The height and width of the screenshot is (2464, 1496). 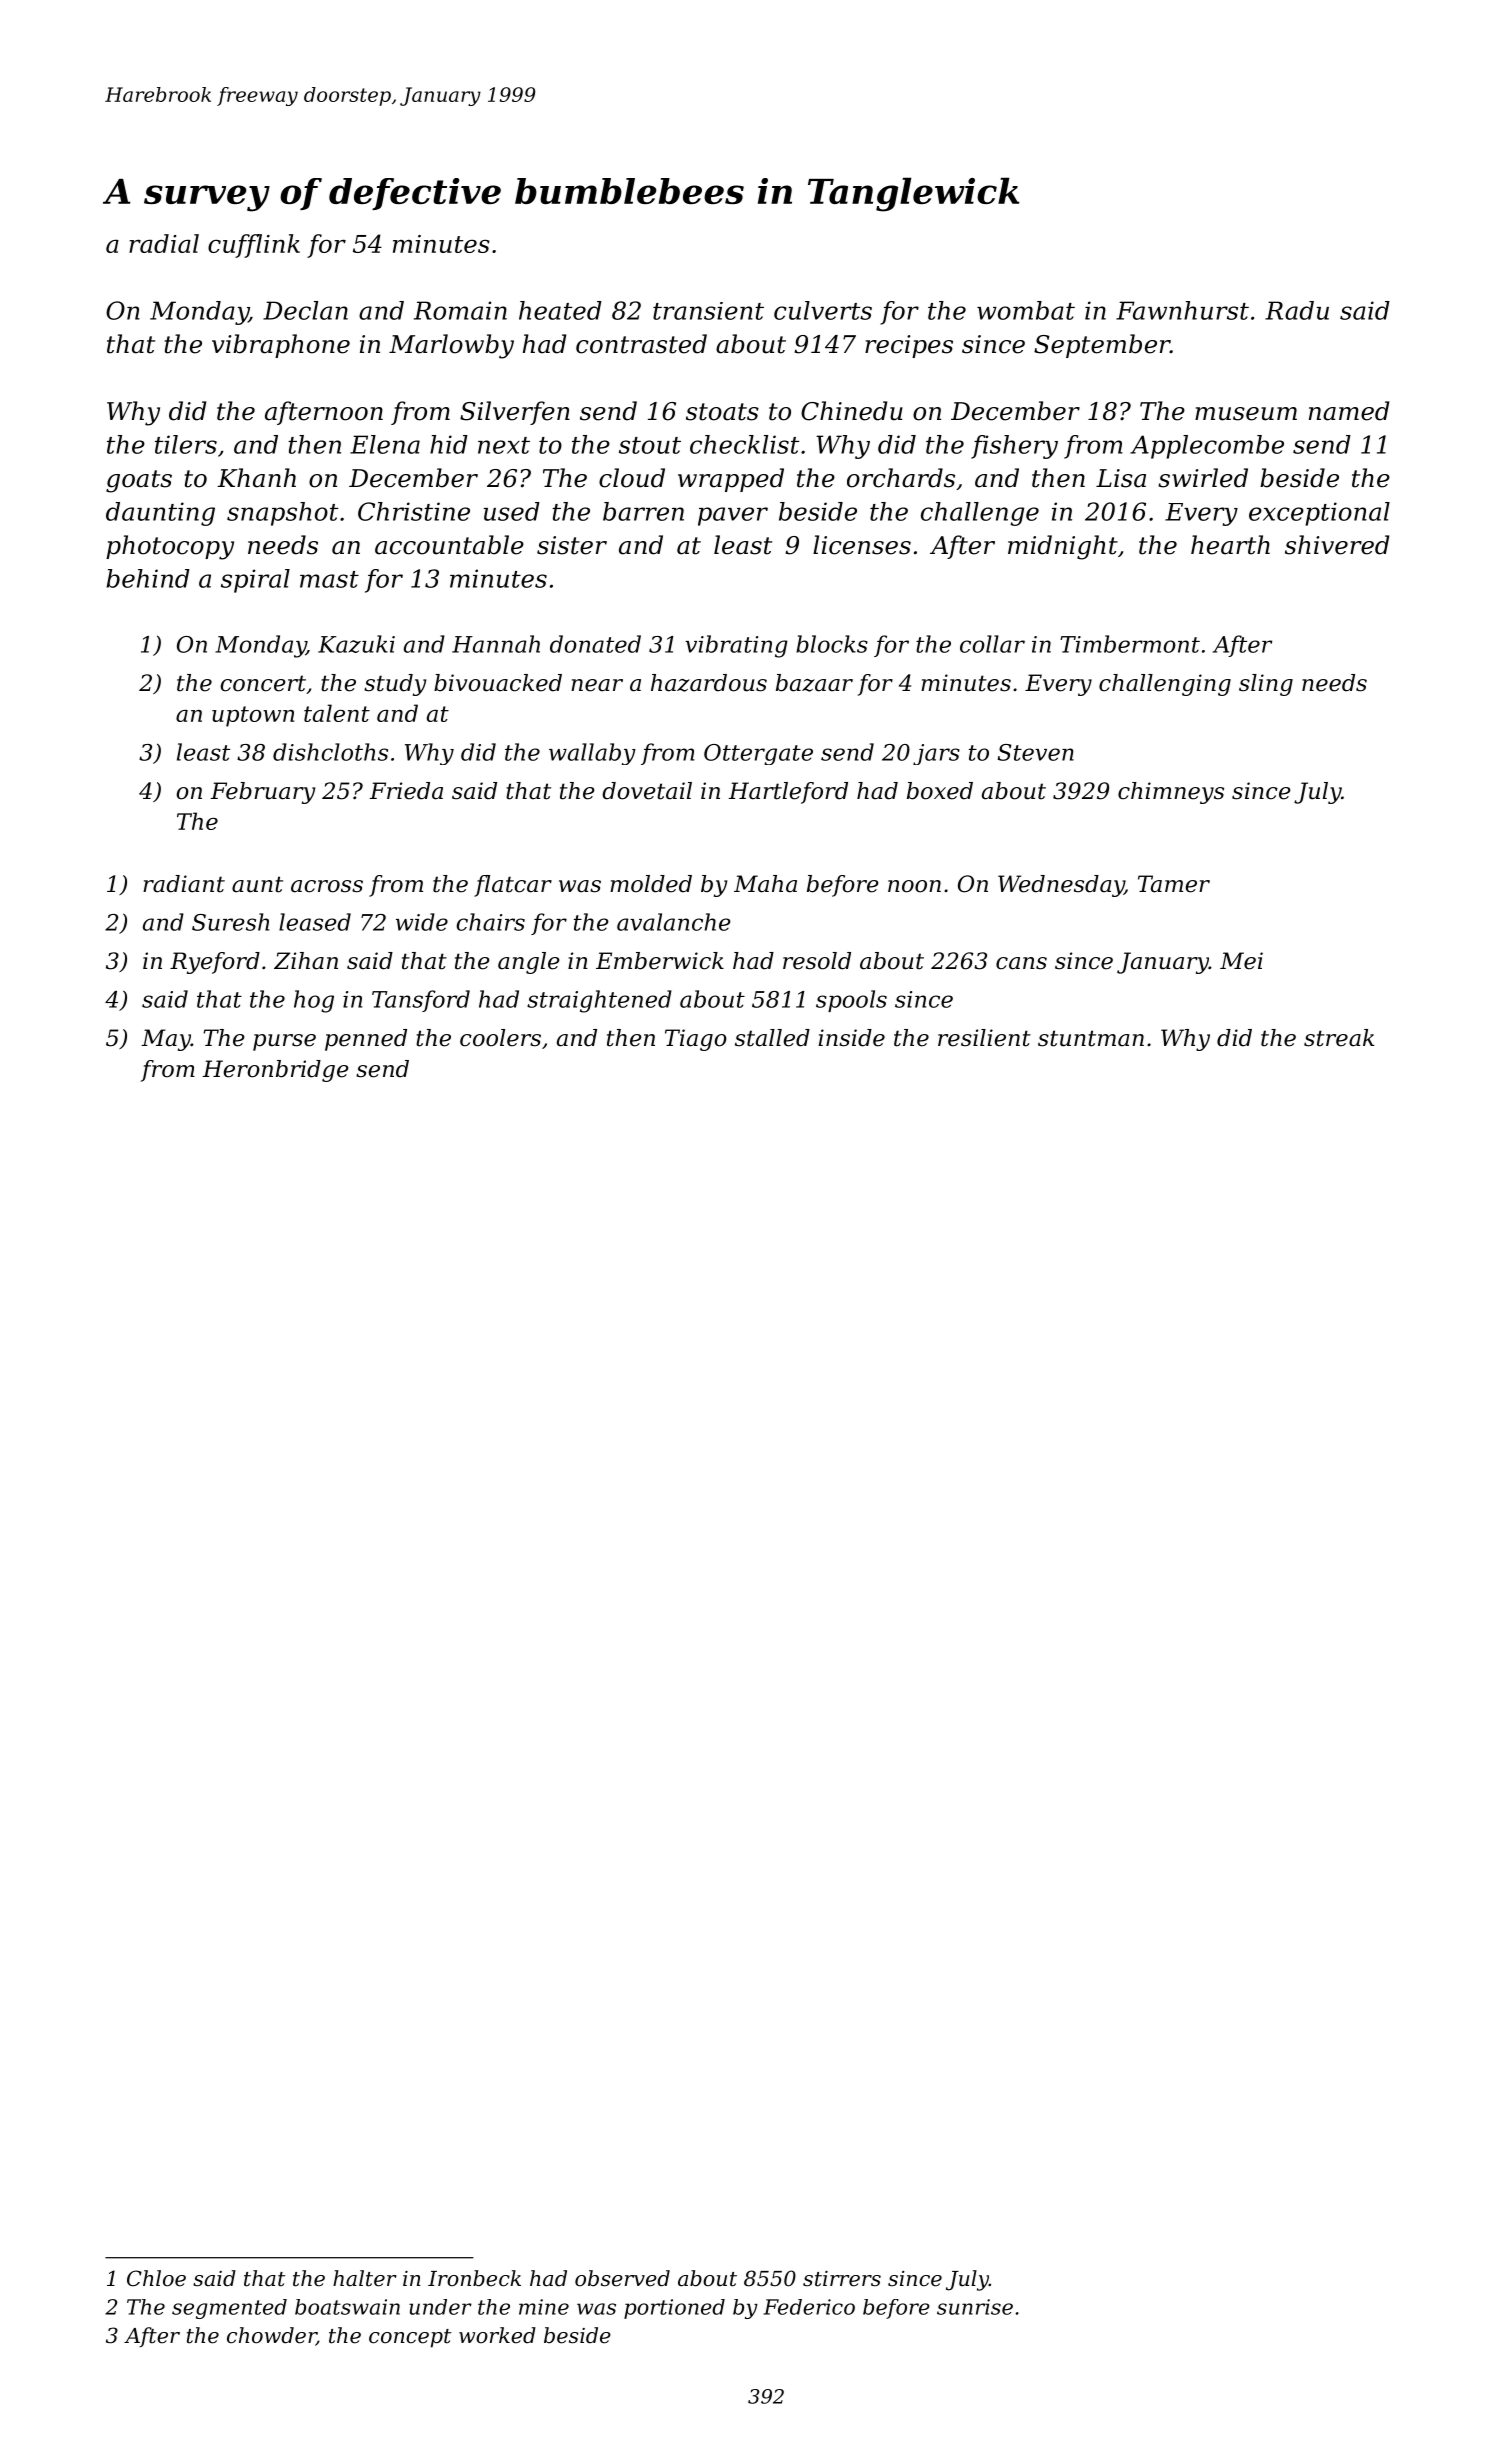 What do you see at coordinates (1091, 1038) in the screenshot?
I see `stuntman` at bounding box center [1091, 1038].
